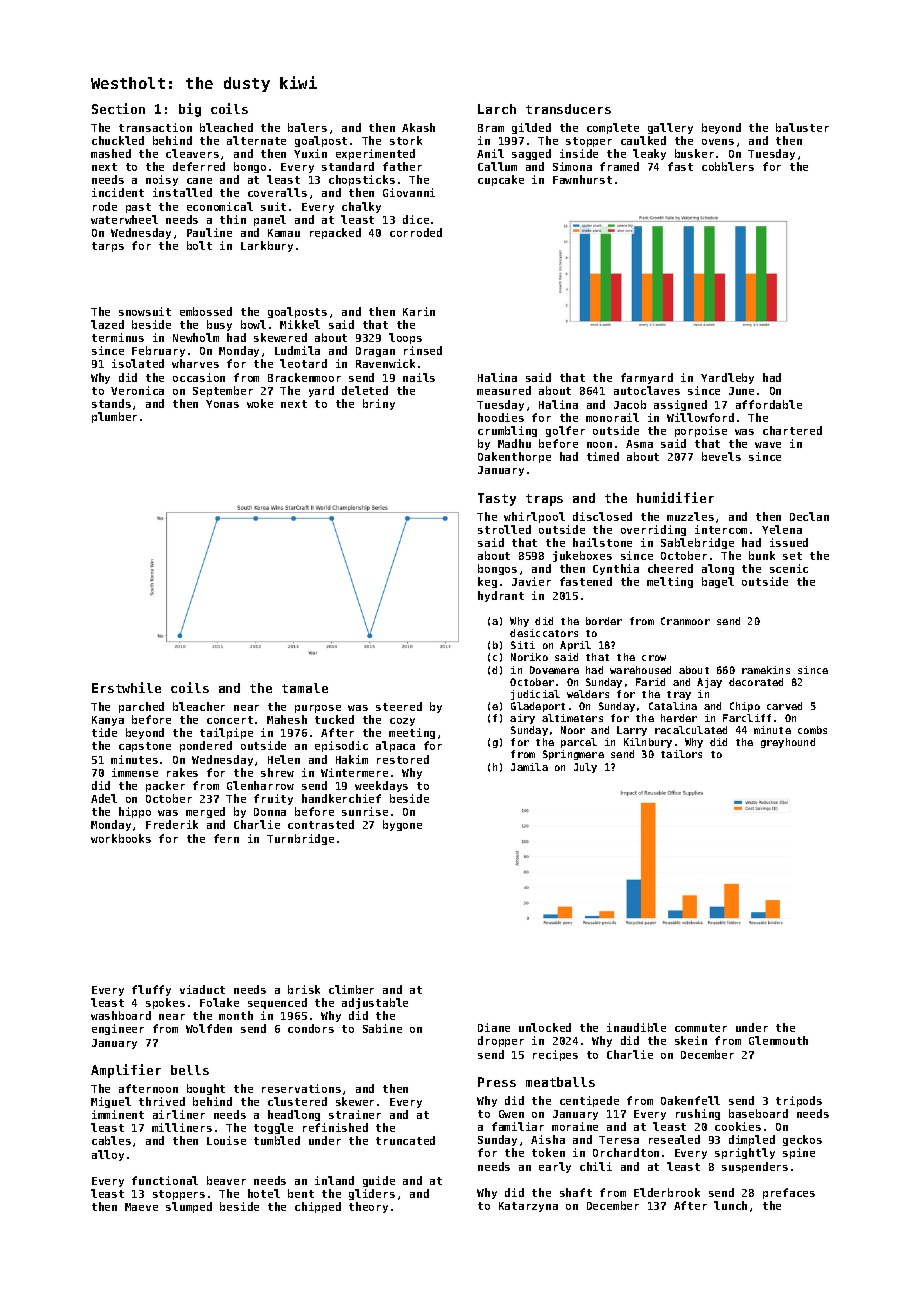  I want to click on Larch, so click(497, 109).
